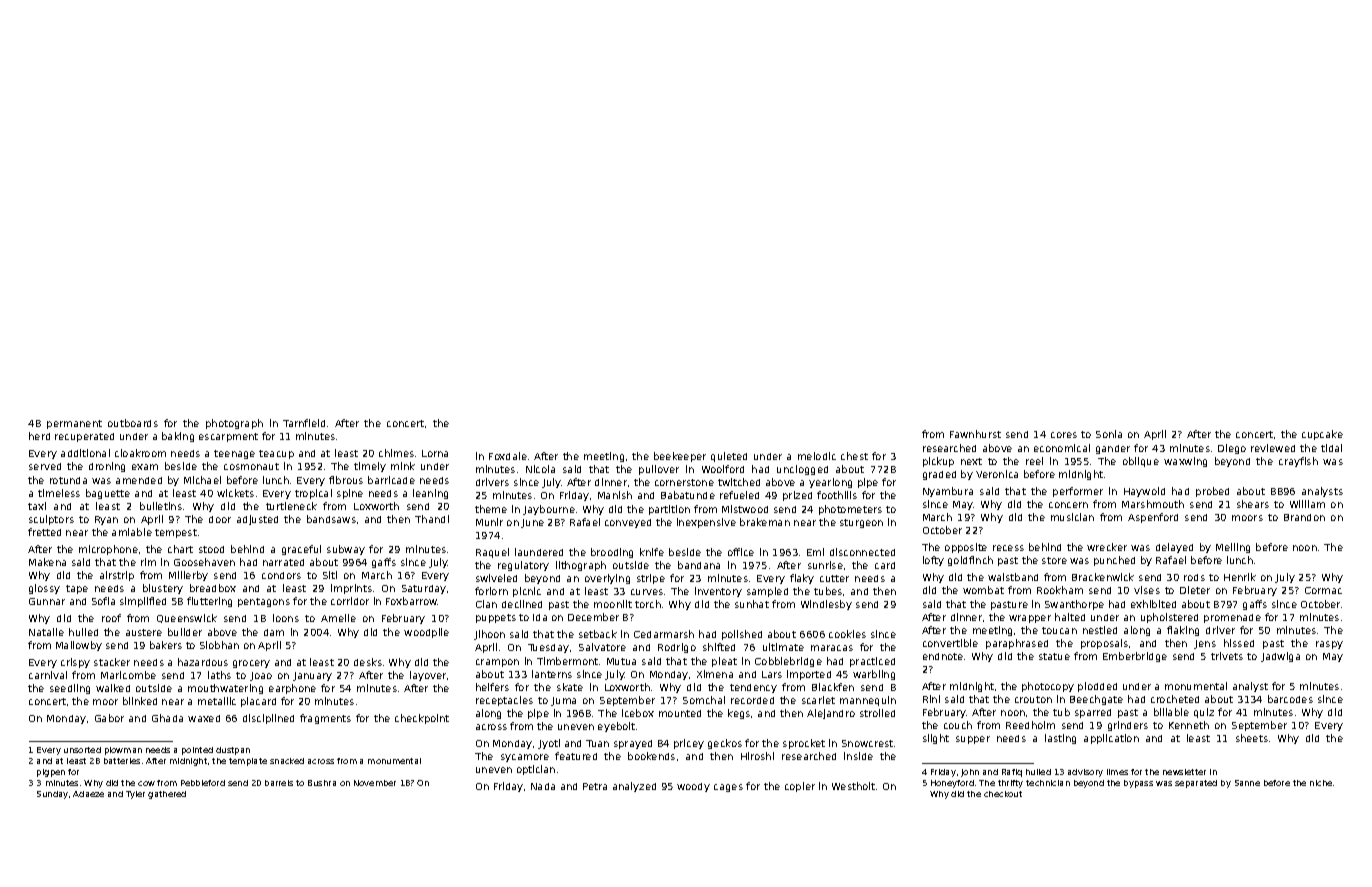 The image size is (1372, 887). I want to click on Mallowby, so click(79, 646).
